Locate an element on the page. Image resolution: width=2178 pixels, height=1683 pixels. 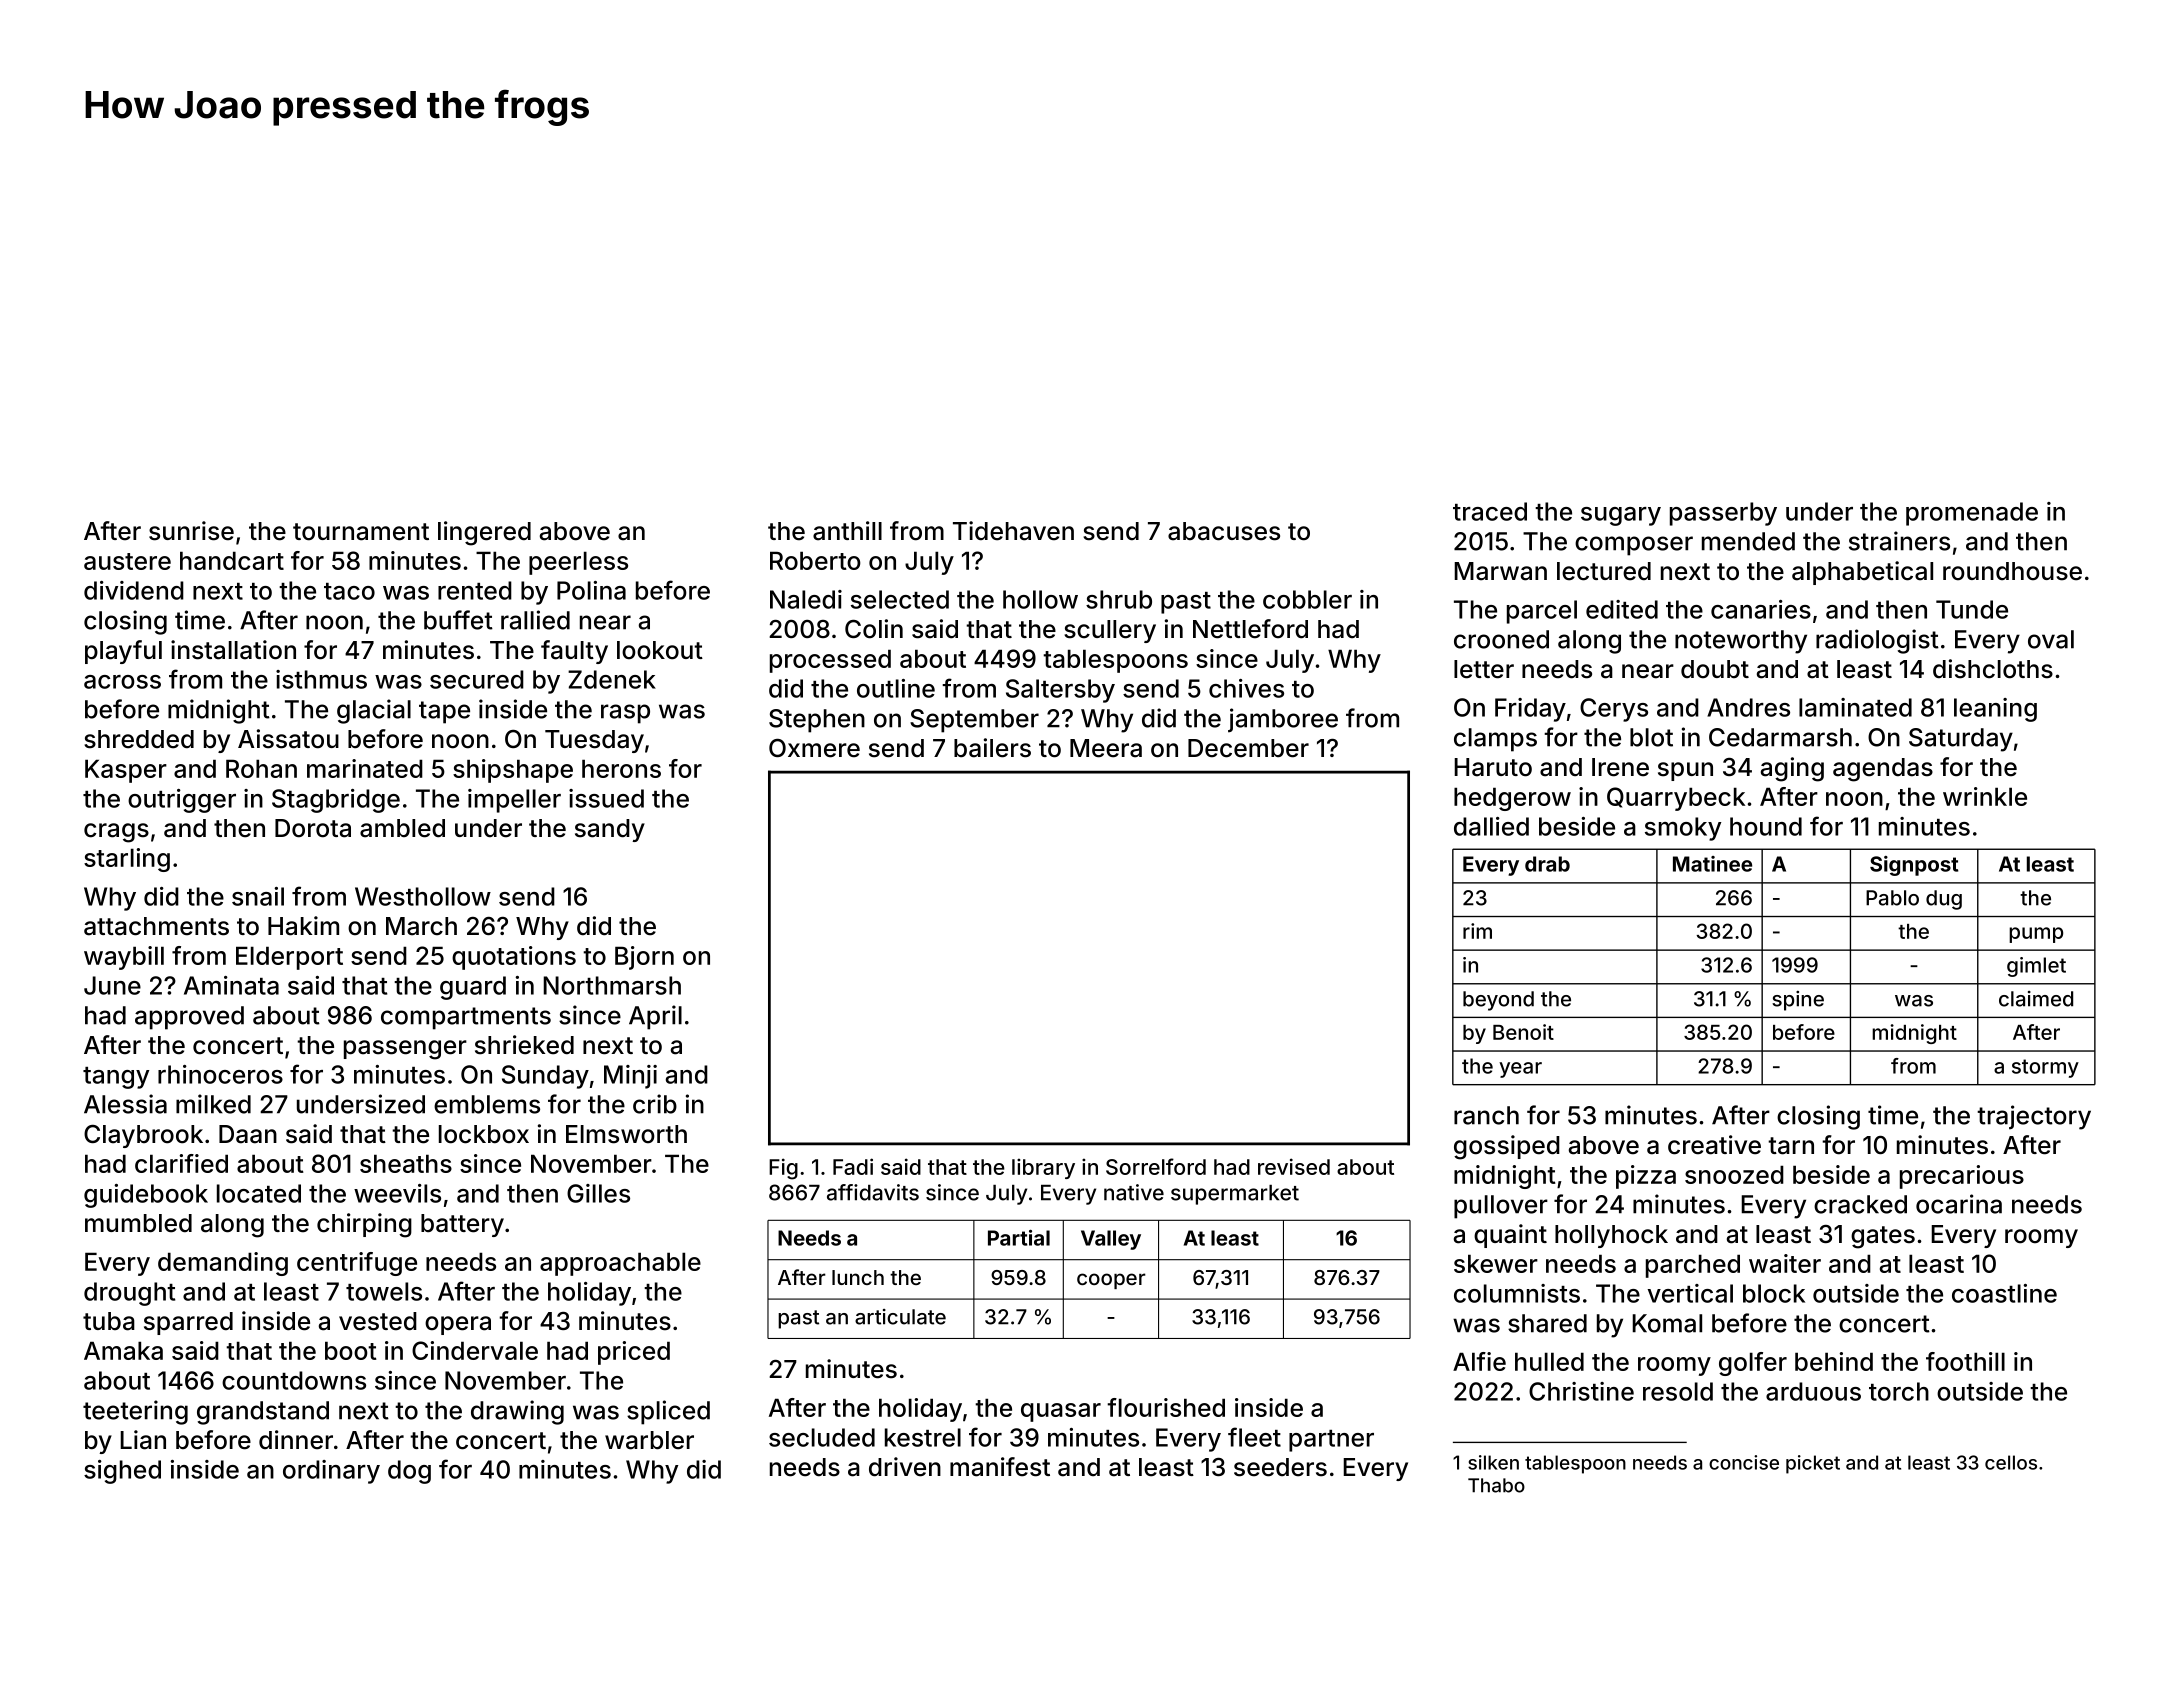
cooper is located at coordinates (1111, 1281).
